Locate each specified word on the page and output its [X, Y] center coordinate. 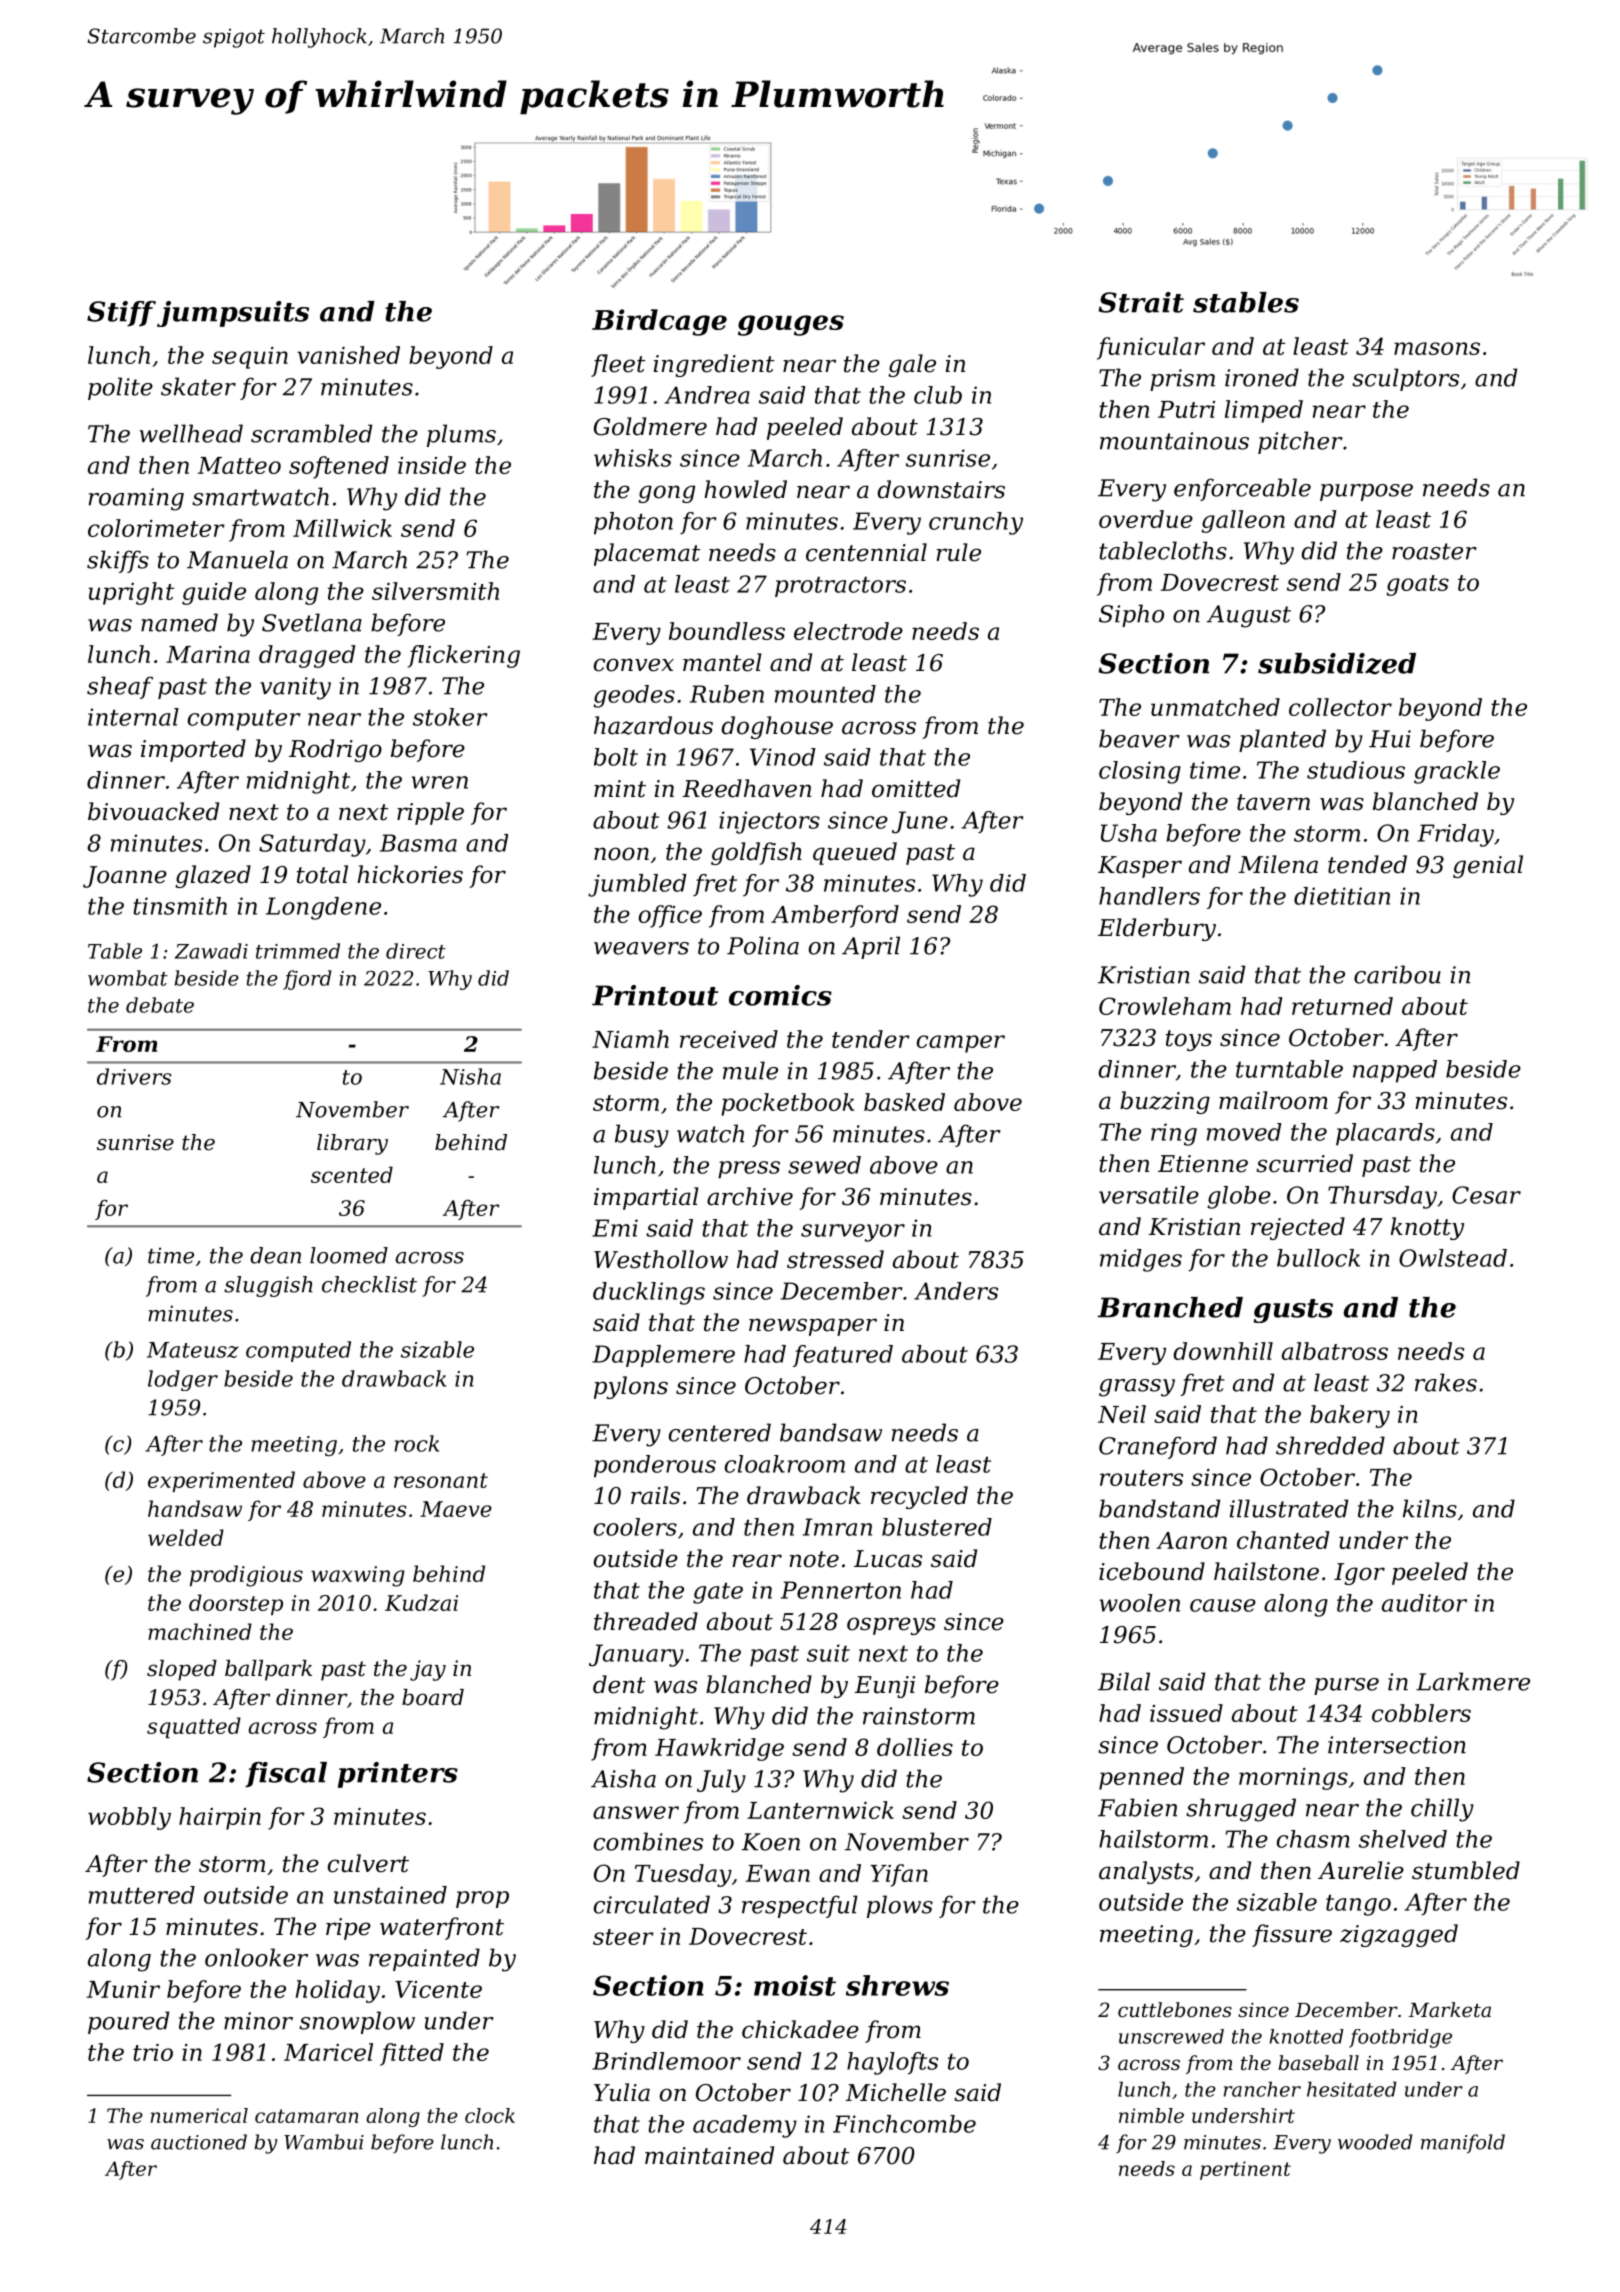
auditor [1424, 1603]
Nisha [470, 1076]
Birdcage [659, 322]
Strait [1141, 302]
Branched [1170, 1307]
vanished [348, 355]
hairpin [220, 1818]
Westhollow [661, 1259]
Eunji [884, 1687]
